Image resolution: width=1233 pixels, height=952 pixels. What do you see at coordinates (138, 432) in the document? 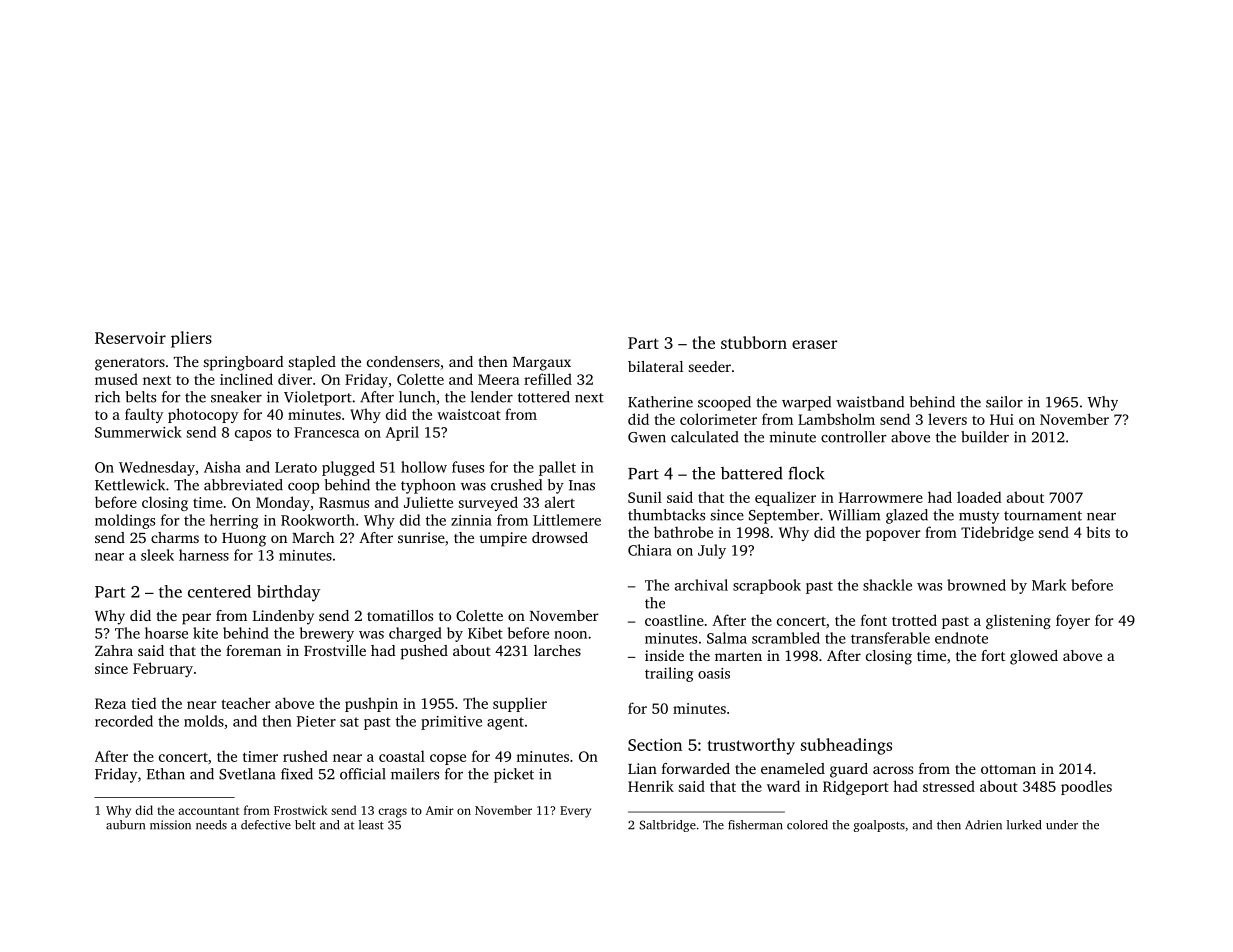
I see `Summerwick` at bounding box center [138, 432].
